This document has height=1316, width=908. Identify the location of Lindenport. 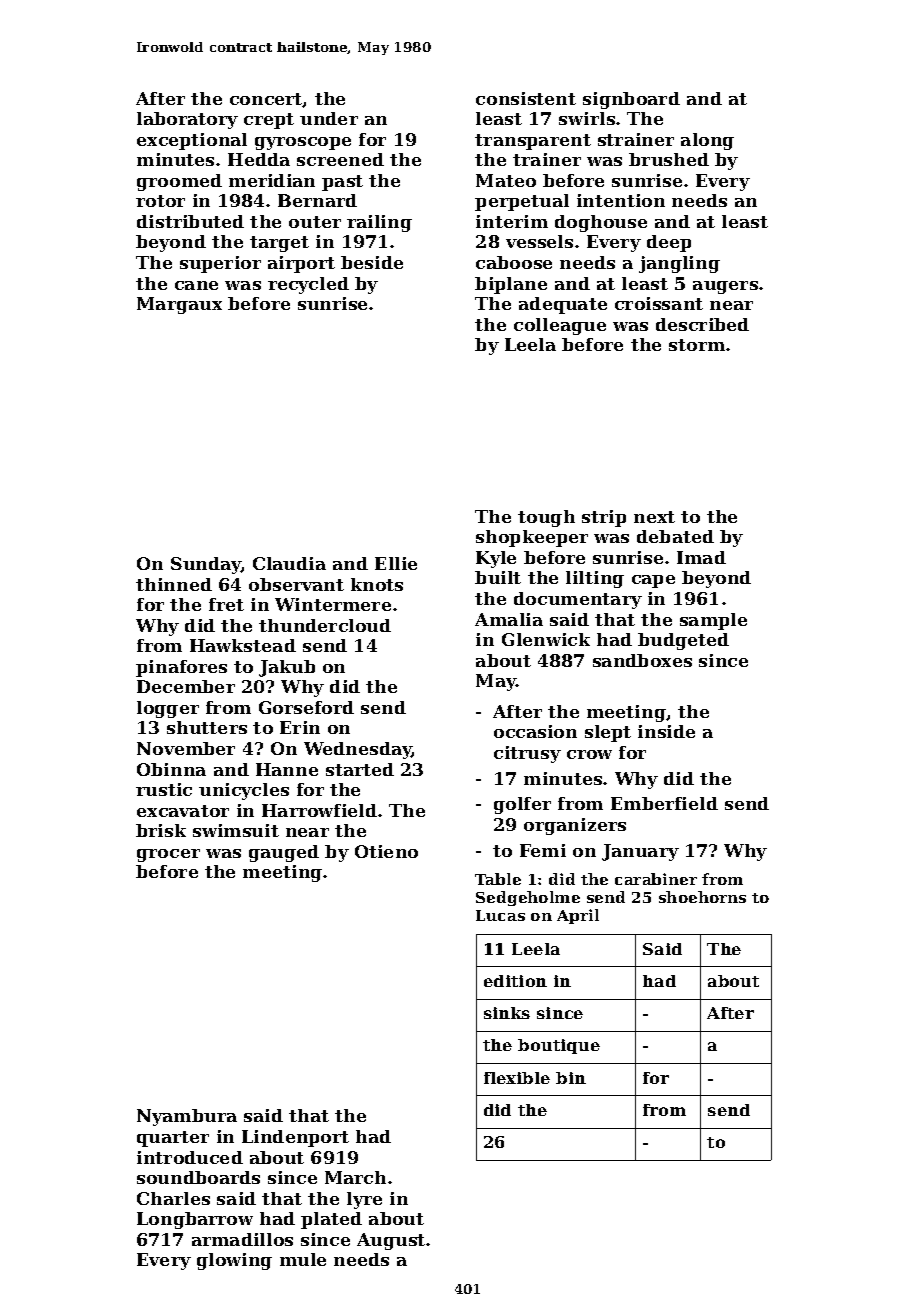
(295, 1138).
